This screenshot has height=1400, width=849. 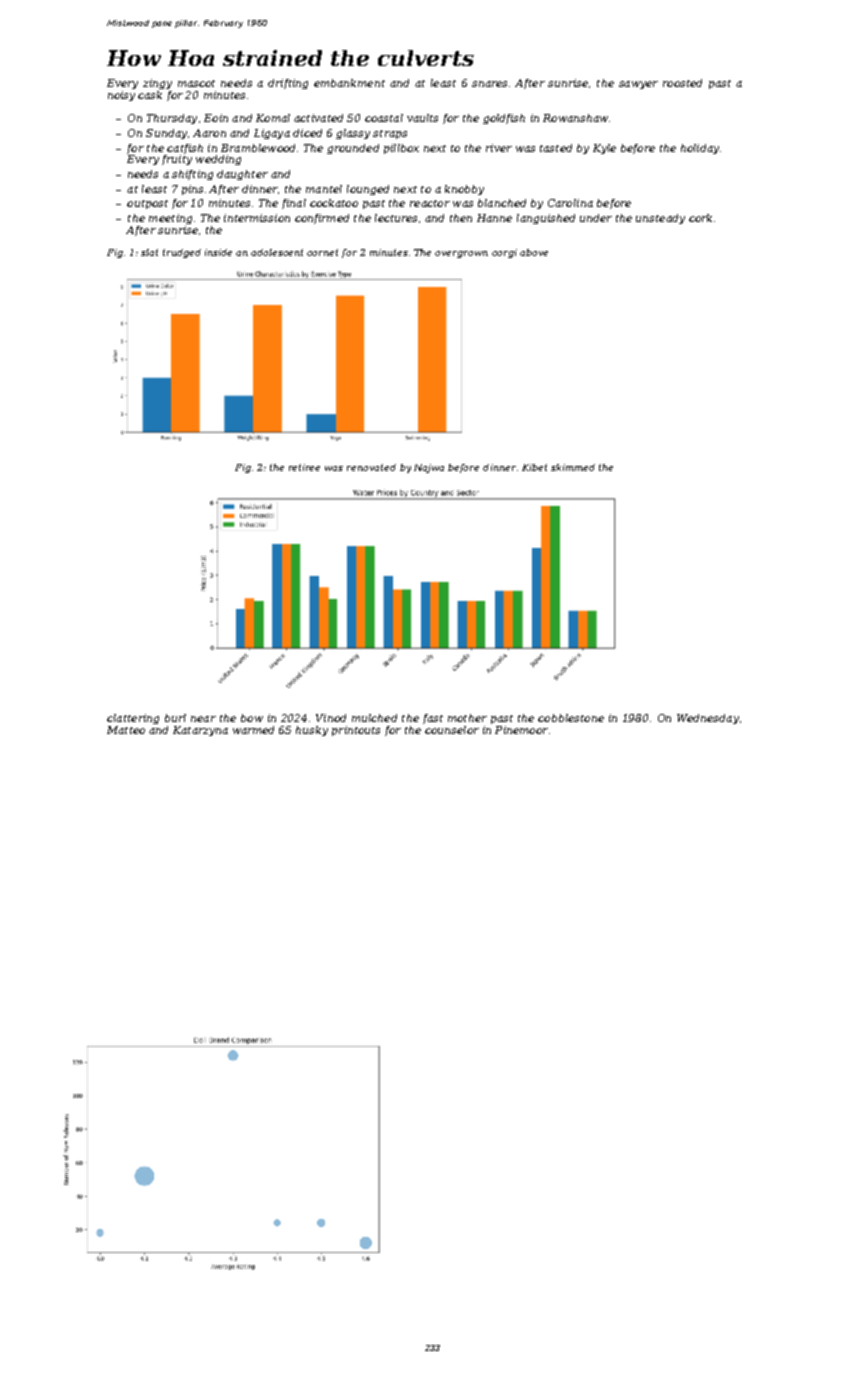 What do you see at coordinates (682, 83) in the screenshot?
I see `roosted` at bounding box center [682, 83].
